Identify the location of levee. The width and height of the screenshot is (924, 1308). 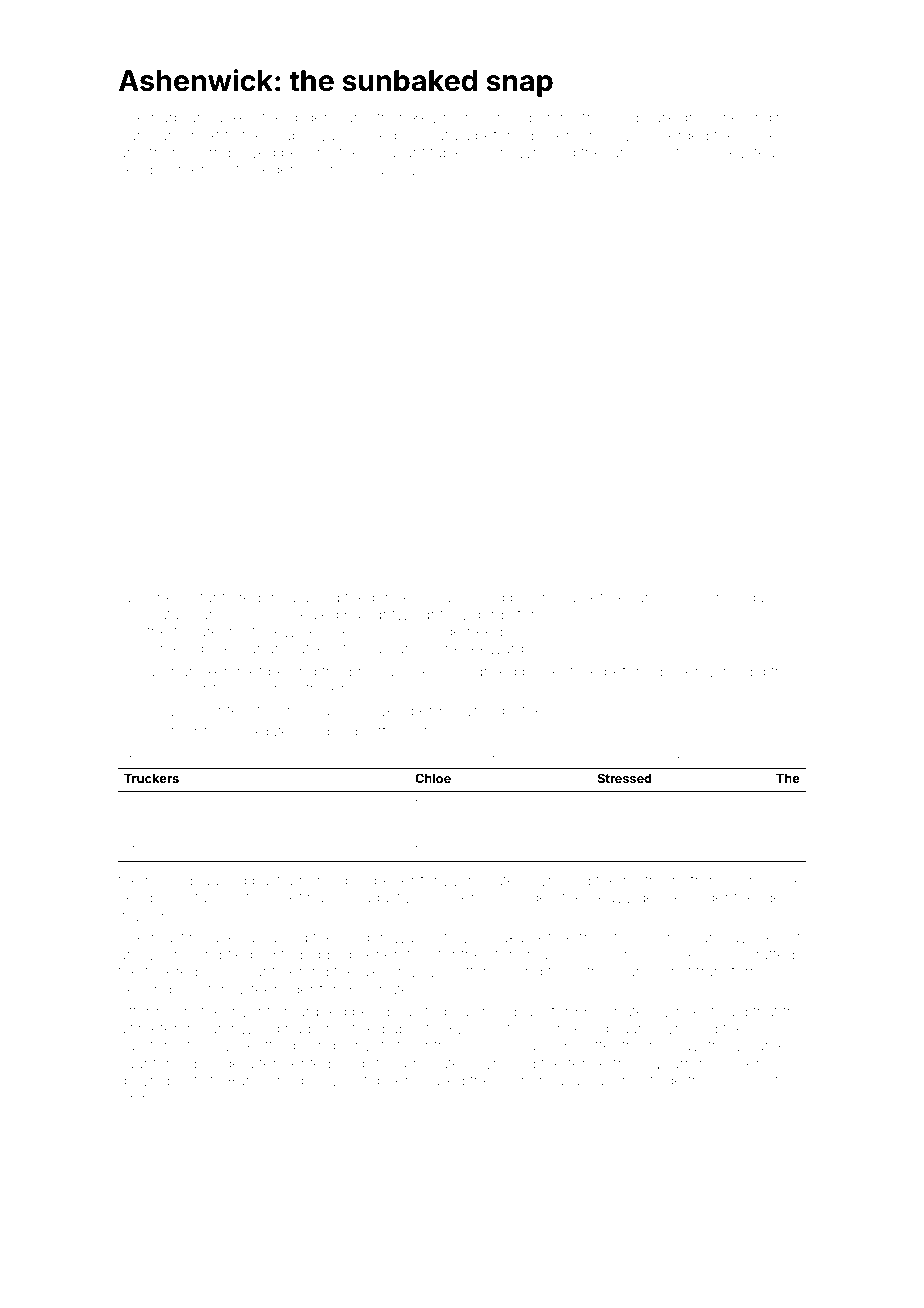
(630, 135).
